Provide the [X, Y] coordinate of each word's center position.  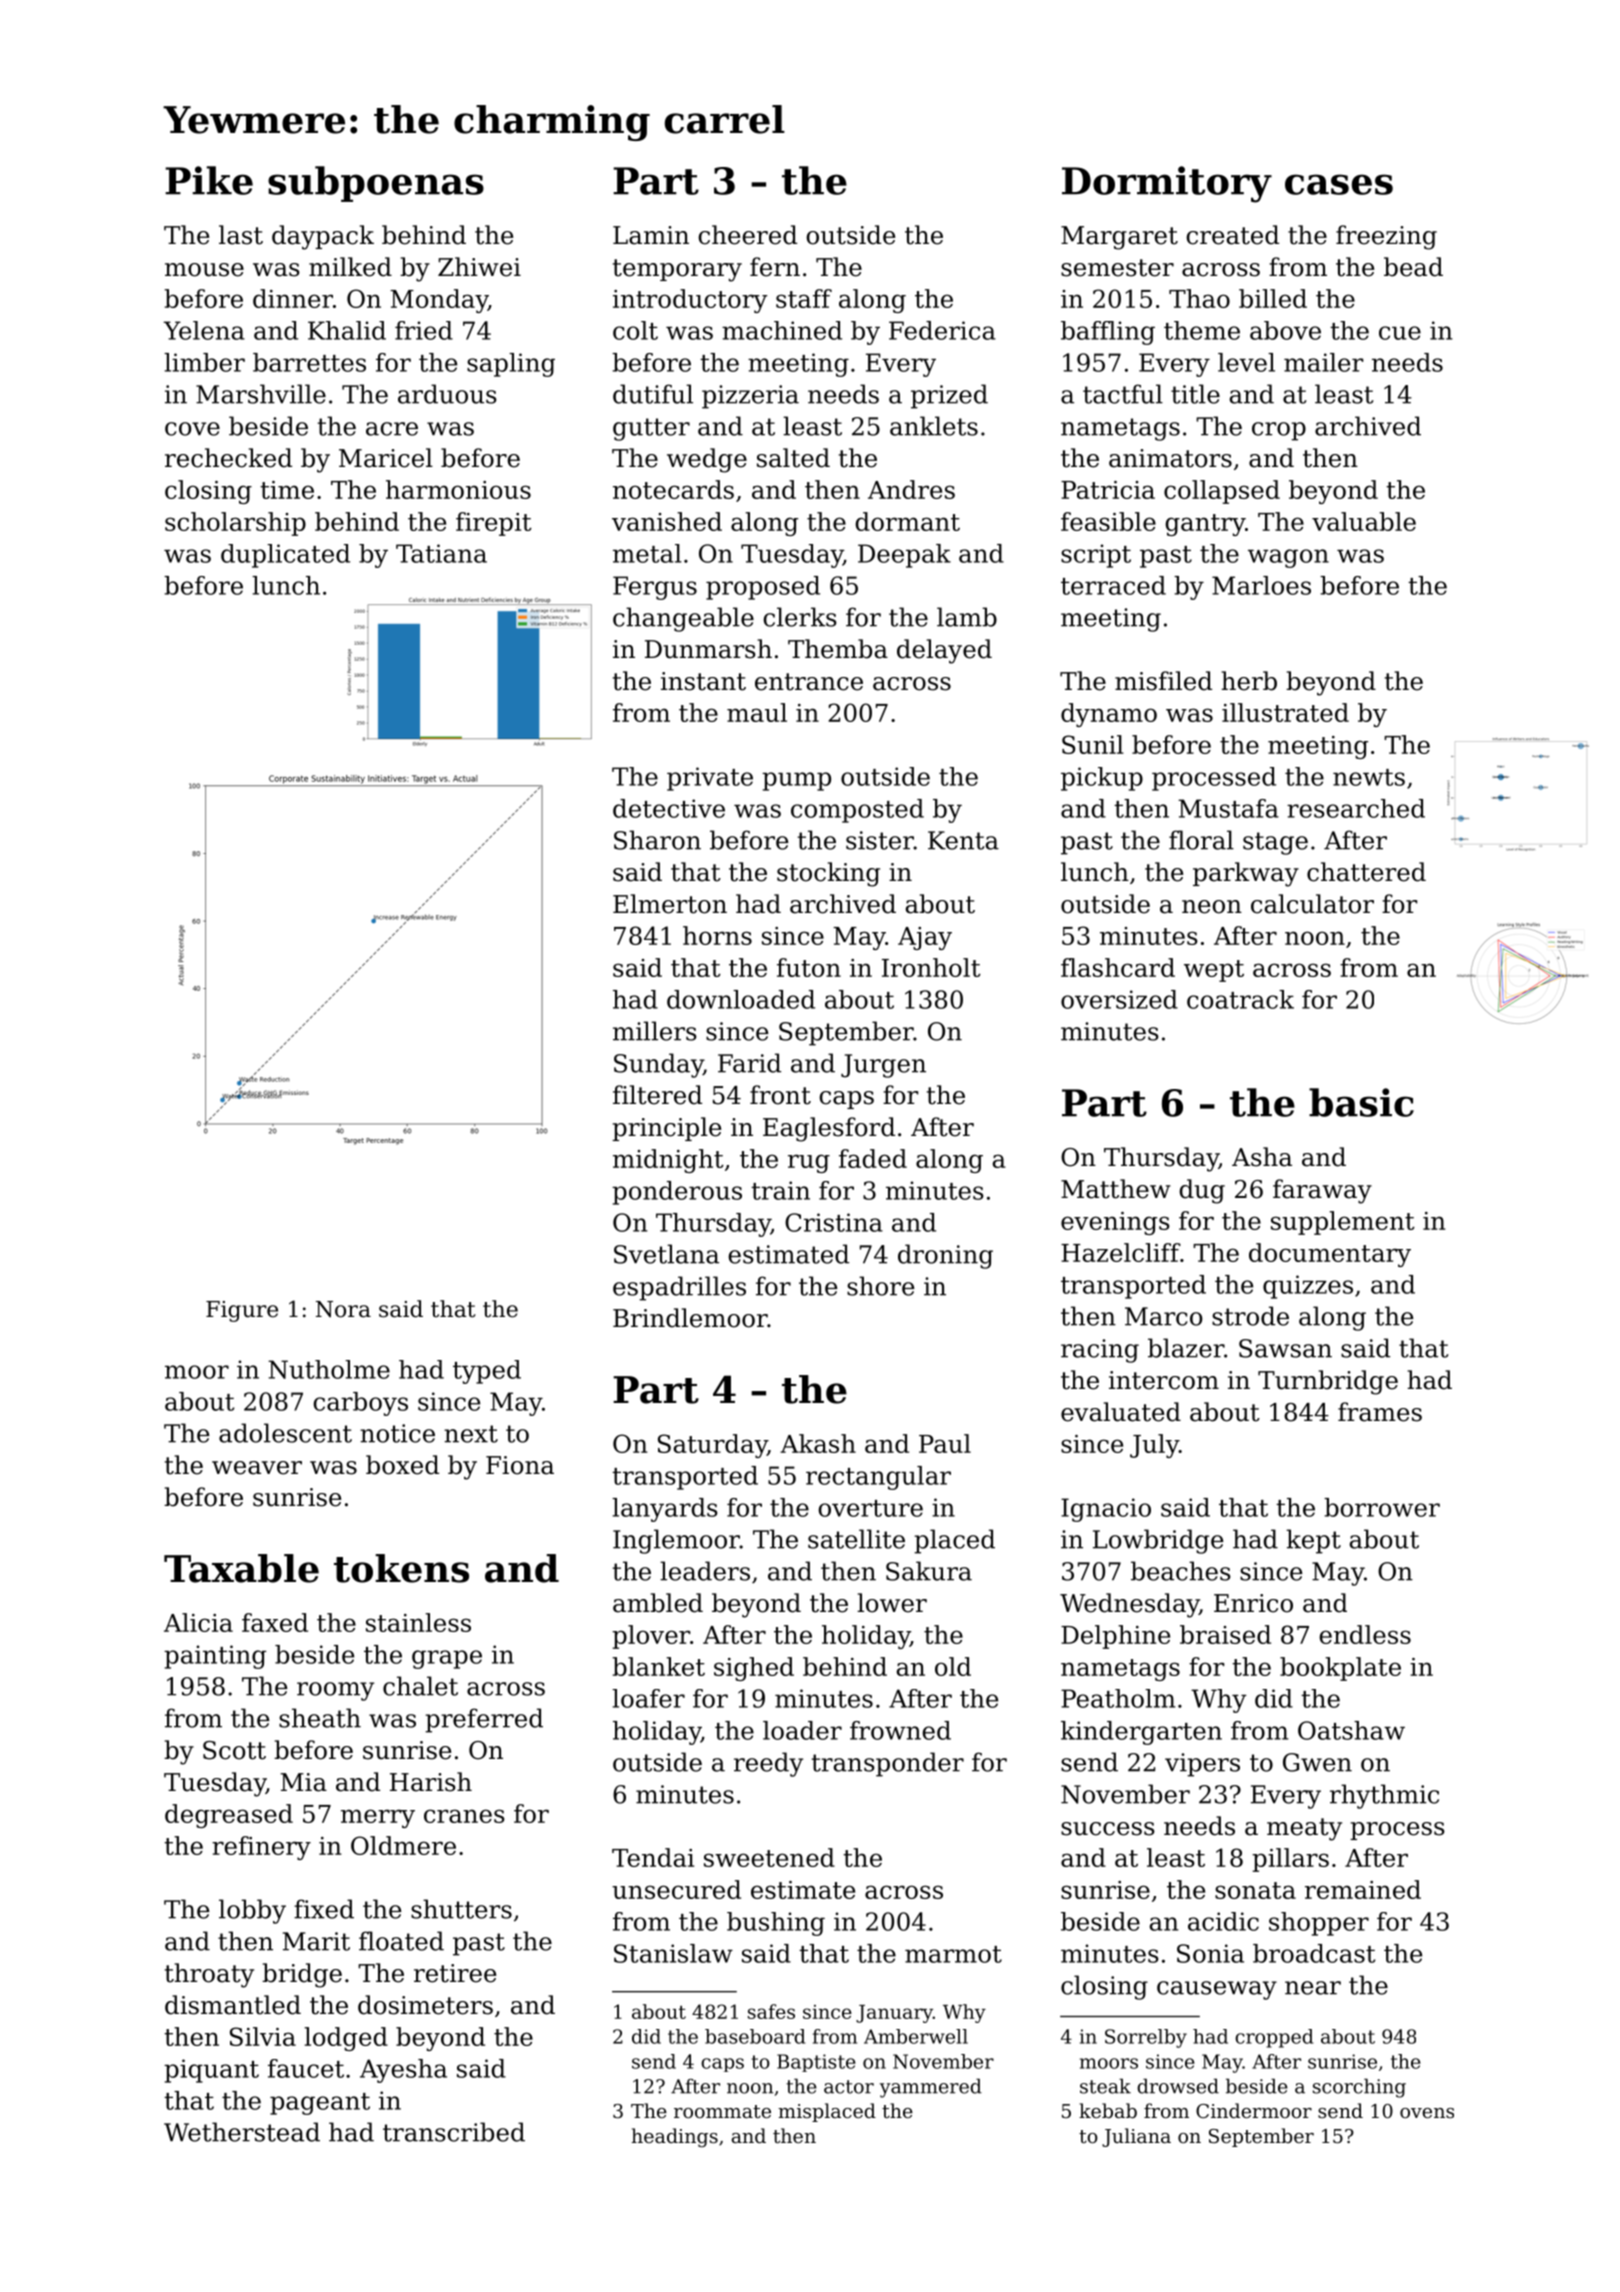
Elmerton [670, 904]
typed [487, 1372]
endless [1365, 1634]
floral [1201, 840]
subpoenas [376, 184]
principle [666, 1129]
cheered [747, 235]
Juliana [1136, 2137]
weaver [257, 1468]
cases [1339, 184]
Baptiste [816, 2063]
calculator [1312, 904]
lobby [252, 1911]
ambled [658, 1603]
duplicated [285, 556]
